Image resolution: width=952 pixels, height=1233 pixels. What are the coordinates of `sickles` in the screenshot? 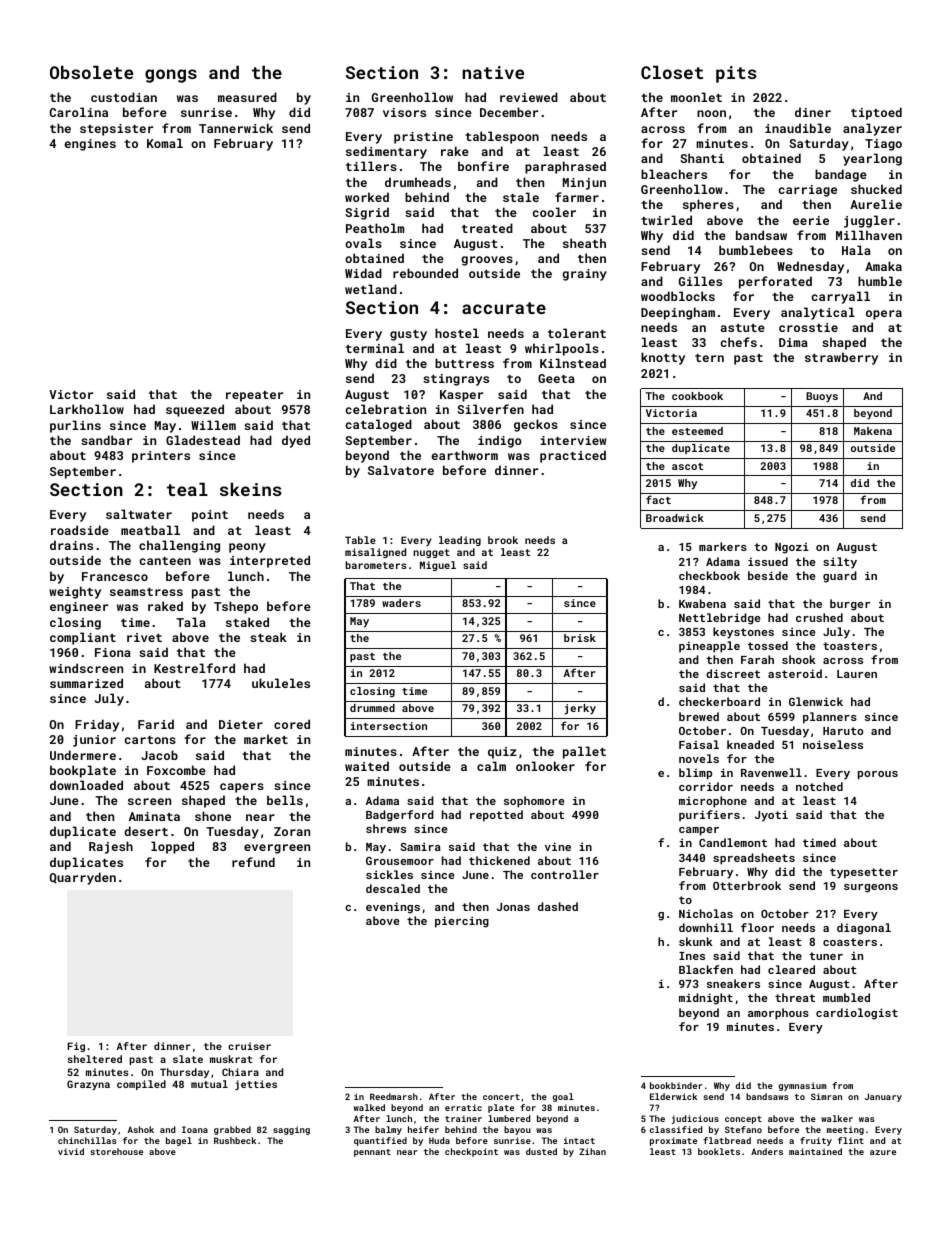 It's located at (389, 874).
